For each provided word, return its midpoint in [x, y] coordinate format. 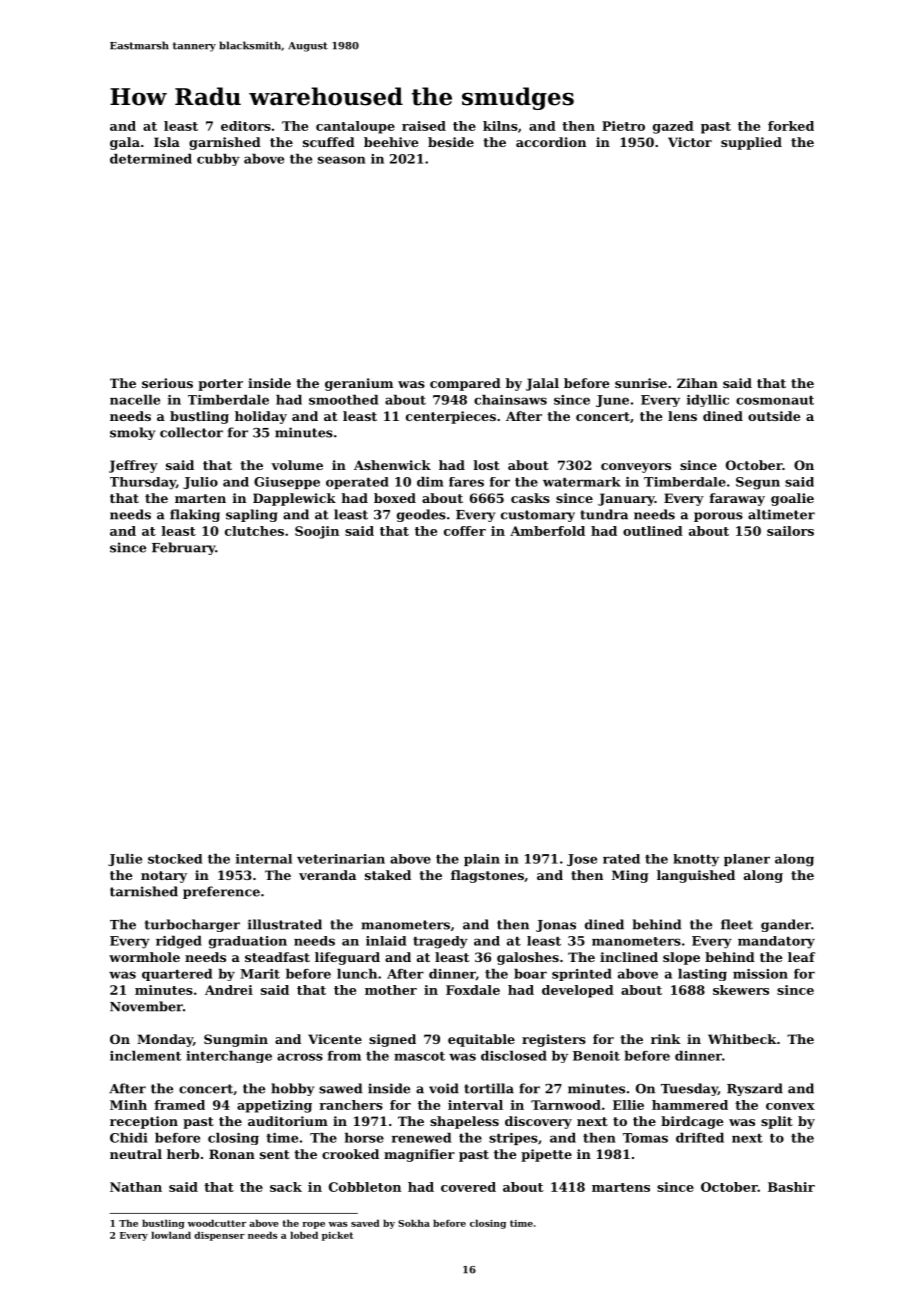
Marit [260, 974]
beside [451, 142]
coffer [465, 531]
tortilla [489, 1088]
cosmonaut [775, 400]
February [183, 548]
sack [286, 1187]
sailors [790, 531]
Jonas [556, 926]
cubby [218, 160]
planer [747, 860]
